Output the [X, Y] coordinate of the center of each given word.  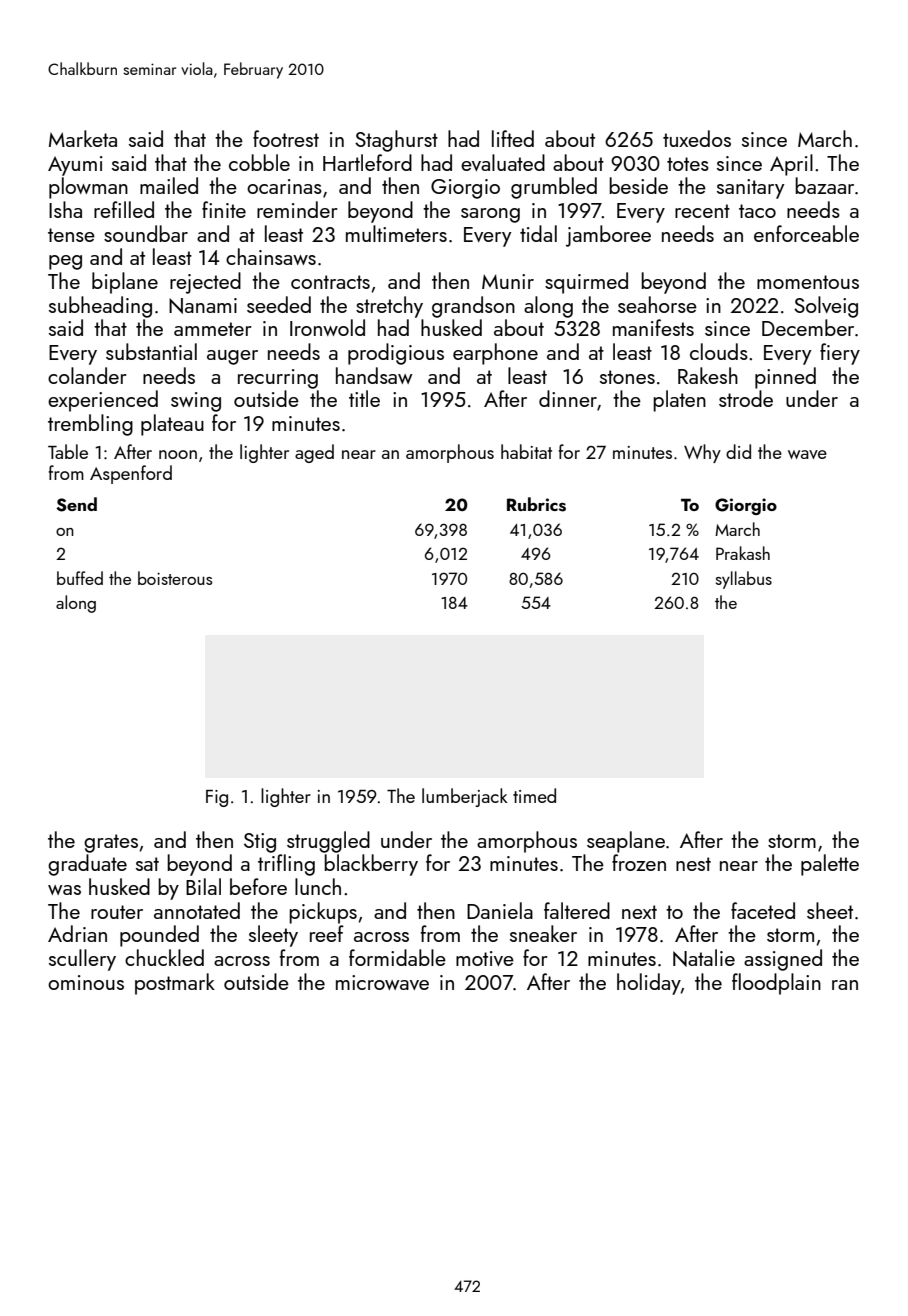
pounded [159, 936]
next [639, 912]
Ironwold [327, 327]
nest [693, 864]
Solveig [826, 307]
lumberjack [465, 797]
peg [65, 262]
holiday [649, 984]
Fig [217, 798]
